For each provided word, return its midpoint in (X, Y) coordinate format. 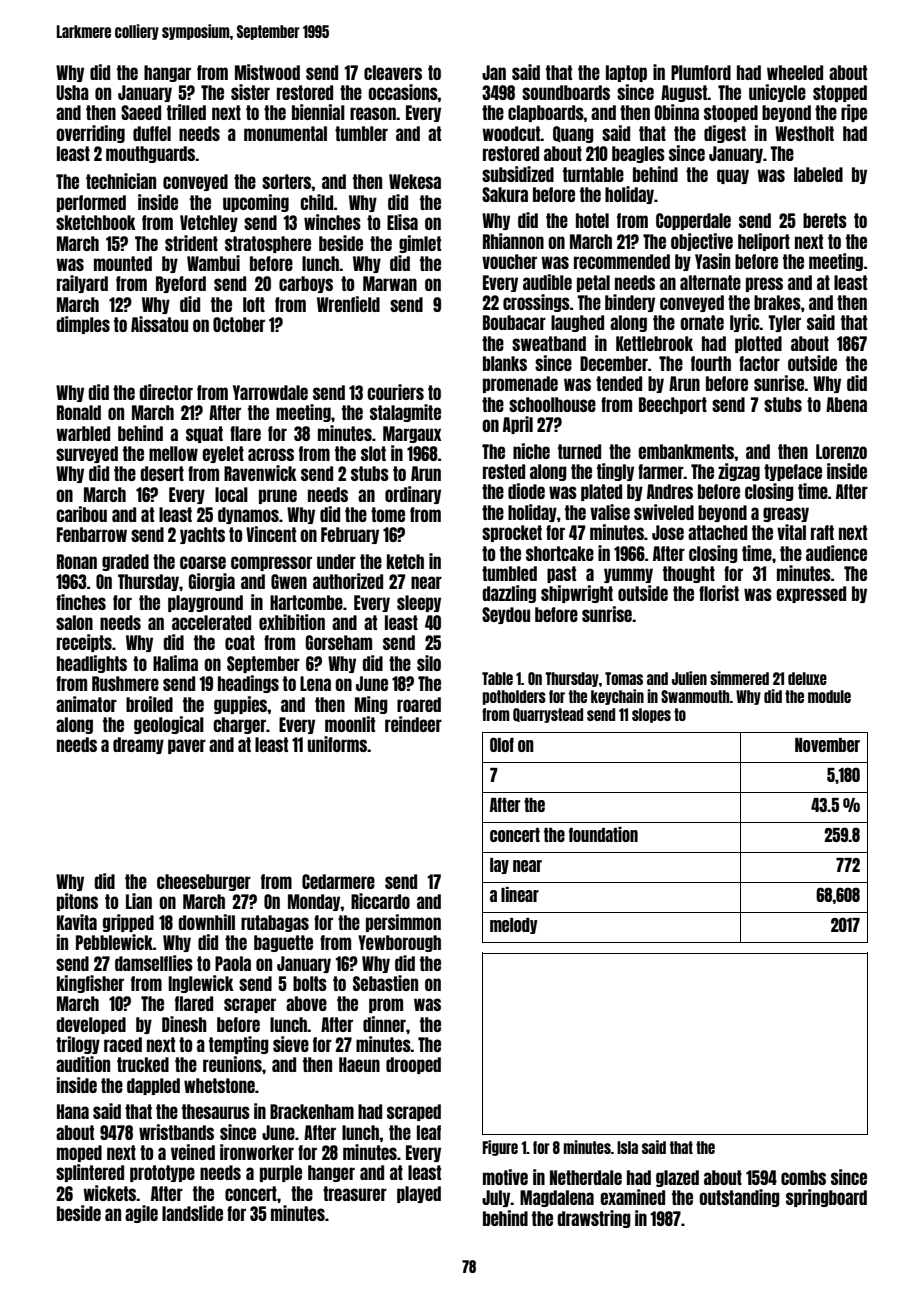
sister (250, 92)
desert (162, 473)
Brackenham (312, 1111)
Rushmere (125, 683)
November (827, 745)
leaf (429, 1132)
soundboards (566, 92)
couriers (395, 392)
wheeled (795, 72)
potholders (514, 697)
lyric (745, 323)
